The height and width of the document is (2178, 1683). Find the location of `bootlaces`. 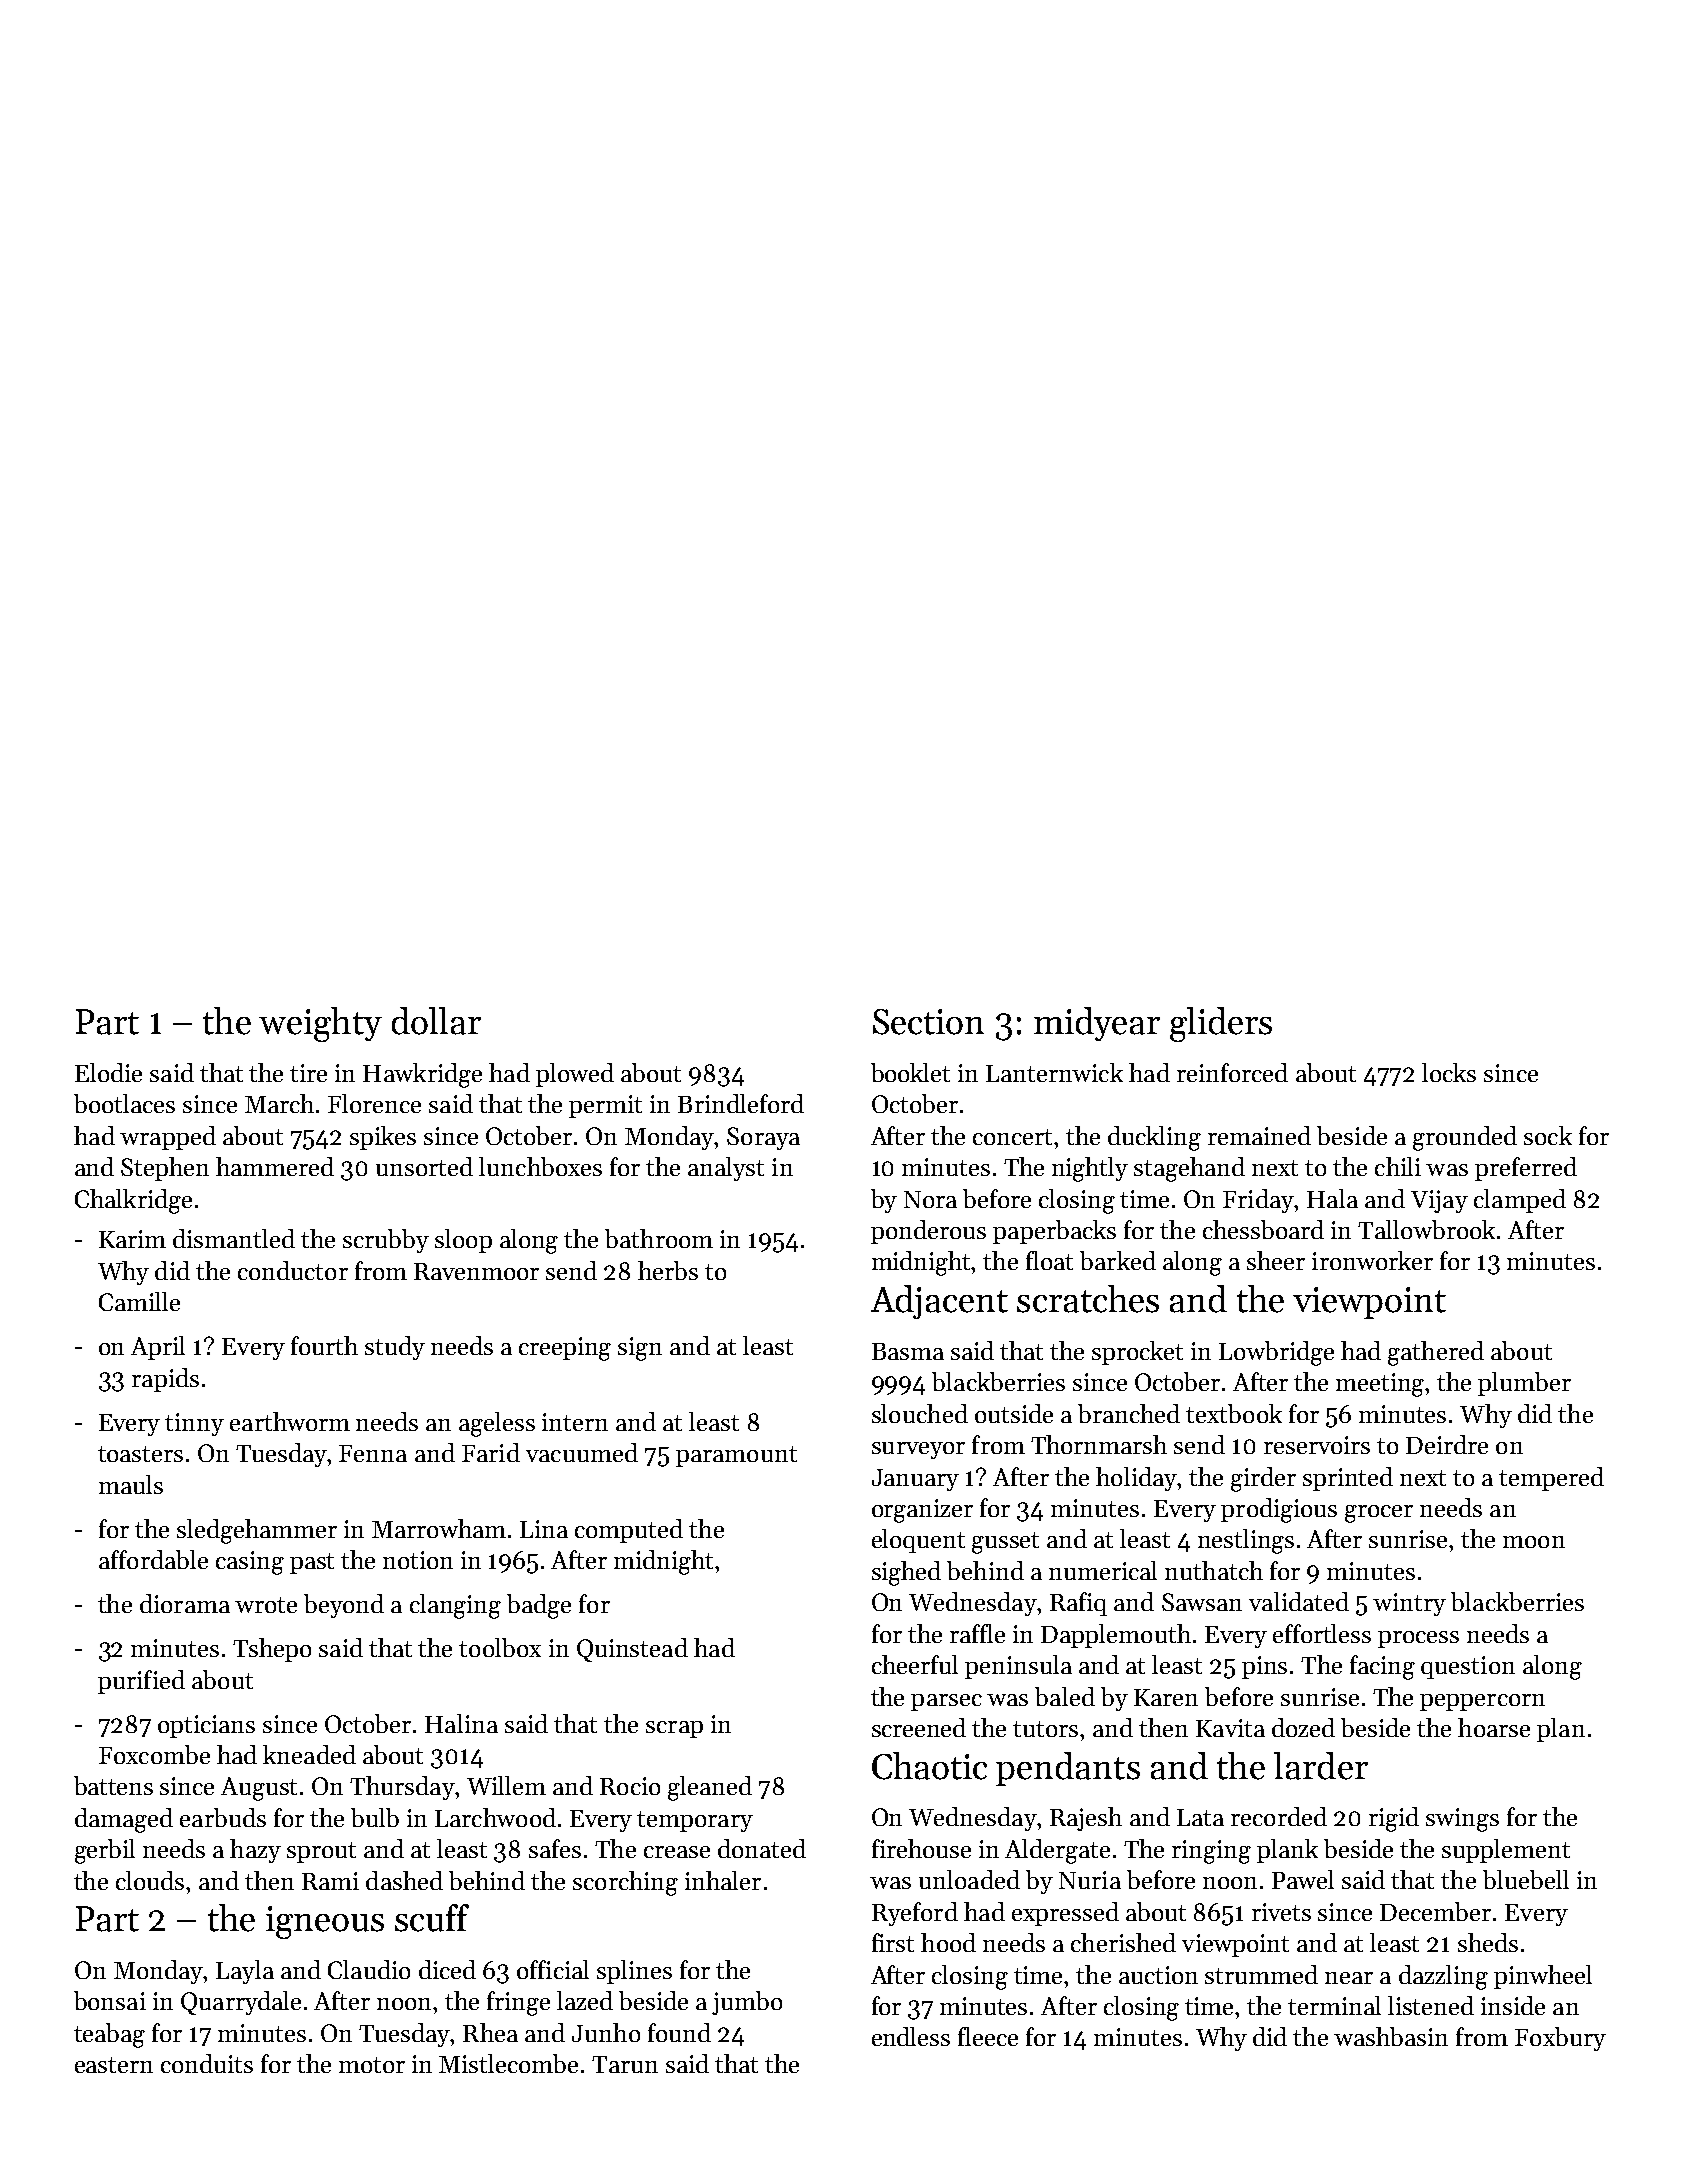

bootlaces is located at coordinates (124, 1103).
